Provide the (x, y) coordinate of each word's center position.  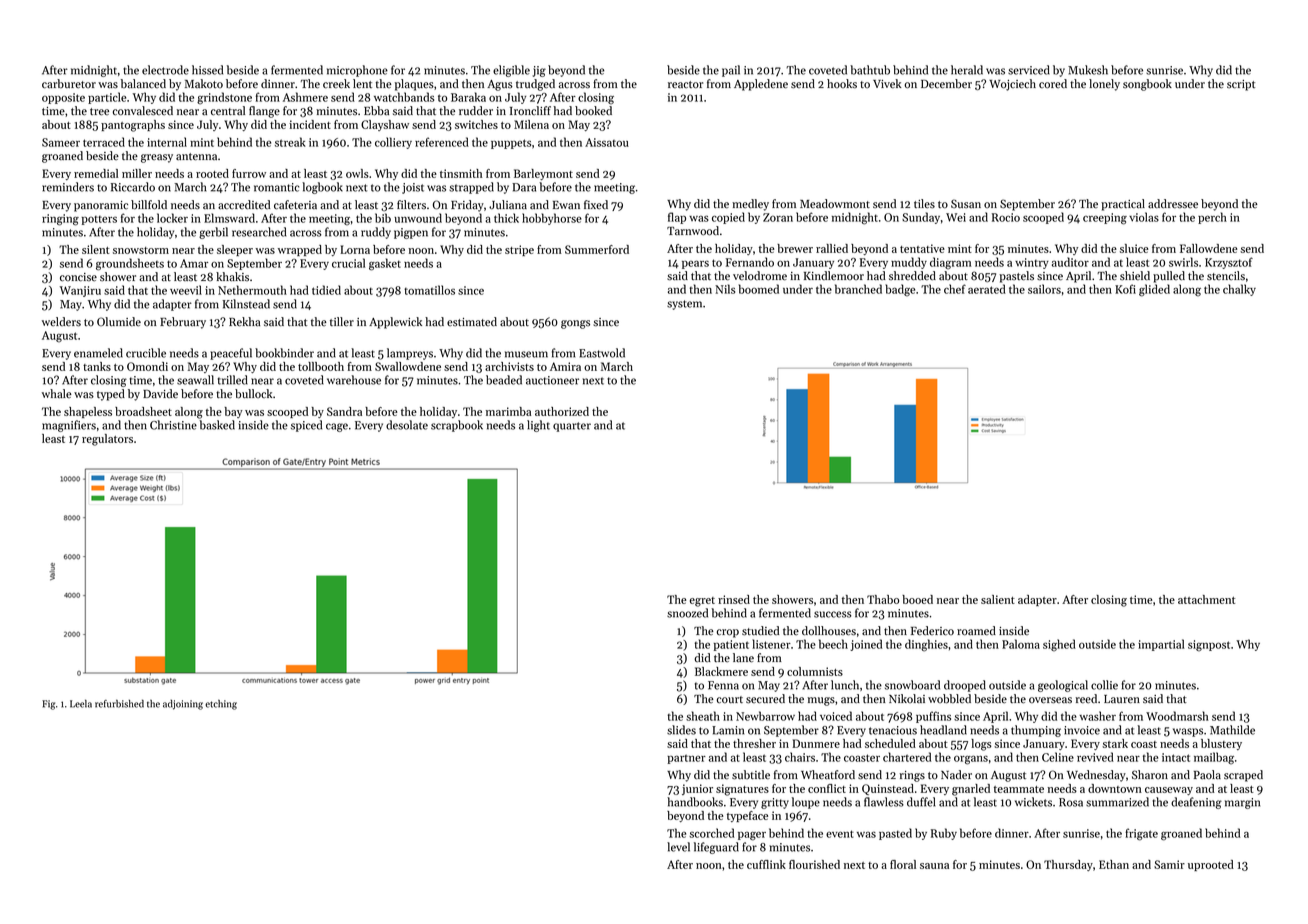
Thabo (883, 599)
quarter (572, 427)
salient (998, 599)
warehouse (354, 380)
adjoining (183, 705)
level (678, 847)
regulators (107, 440)
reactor (685, 85)
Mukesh (1088, 70)
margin (1242, 803)
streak (290, 142)
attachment (1206, 599)
